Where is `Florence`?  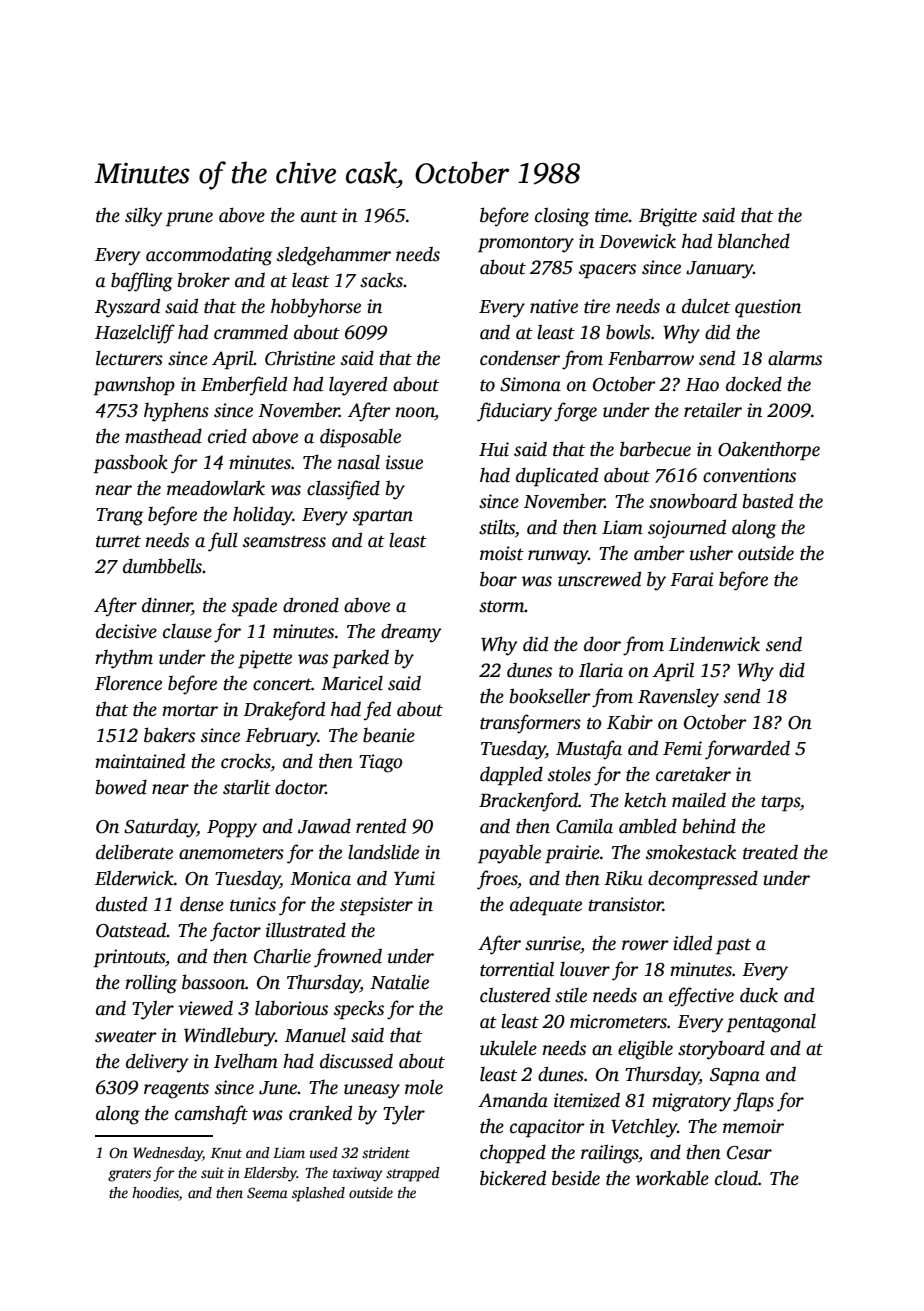 Florence is located at coordinates (128, 683).
